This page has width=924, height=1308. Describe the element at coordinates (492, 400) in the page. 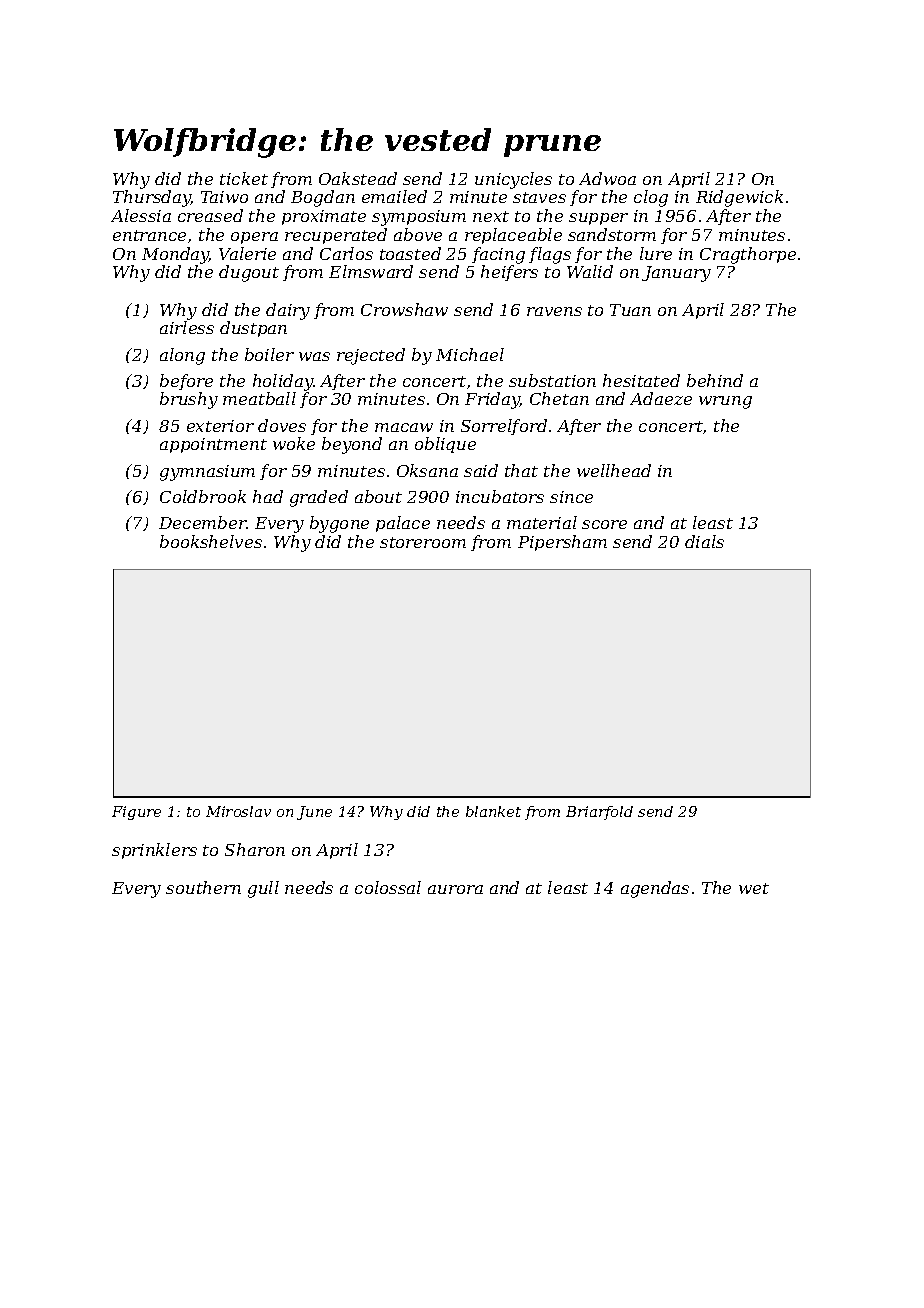

I see `Friday` at that location.
